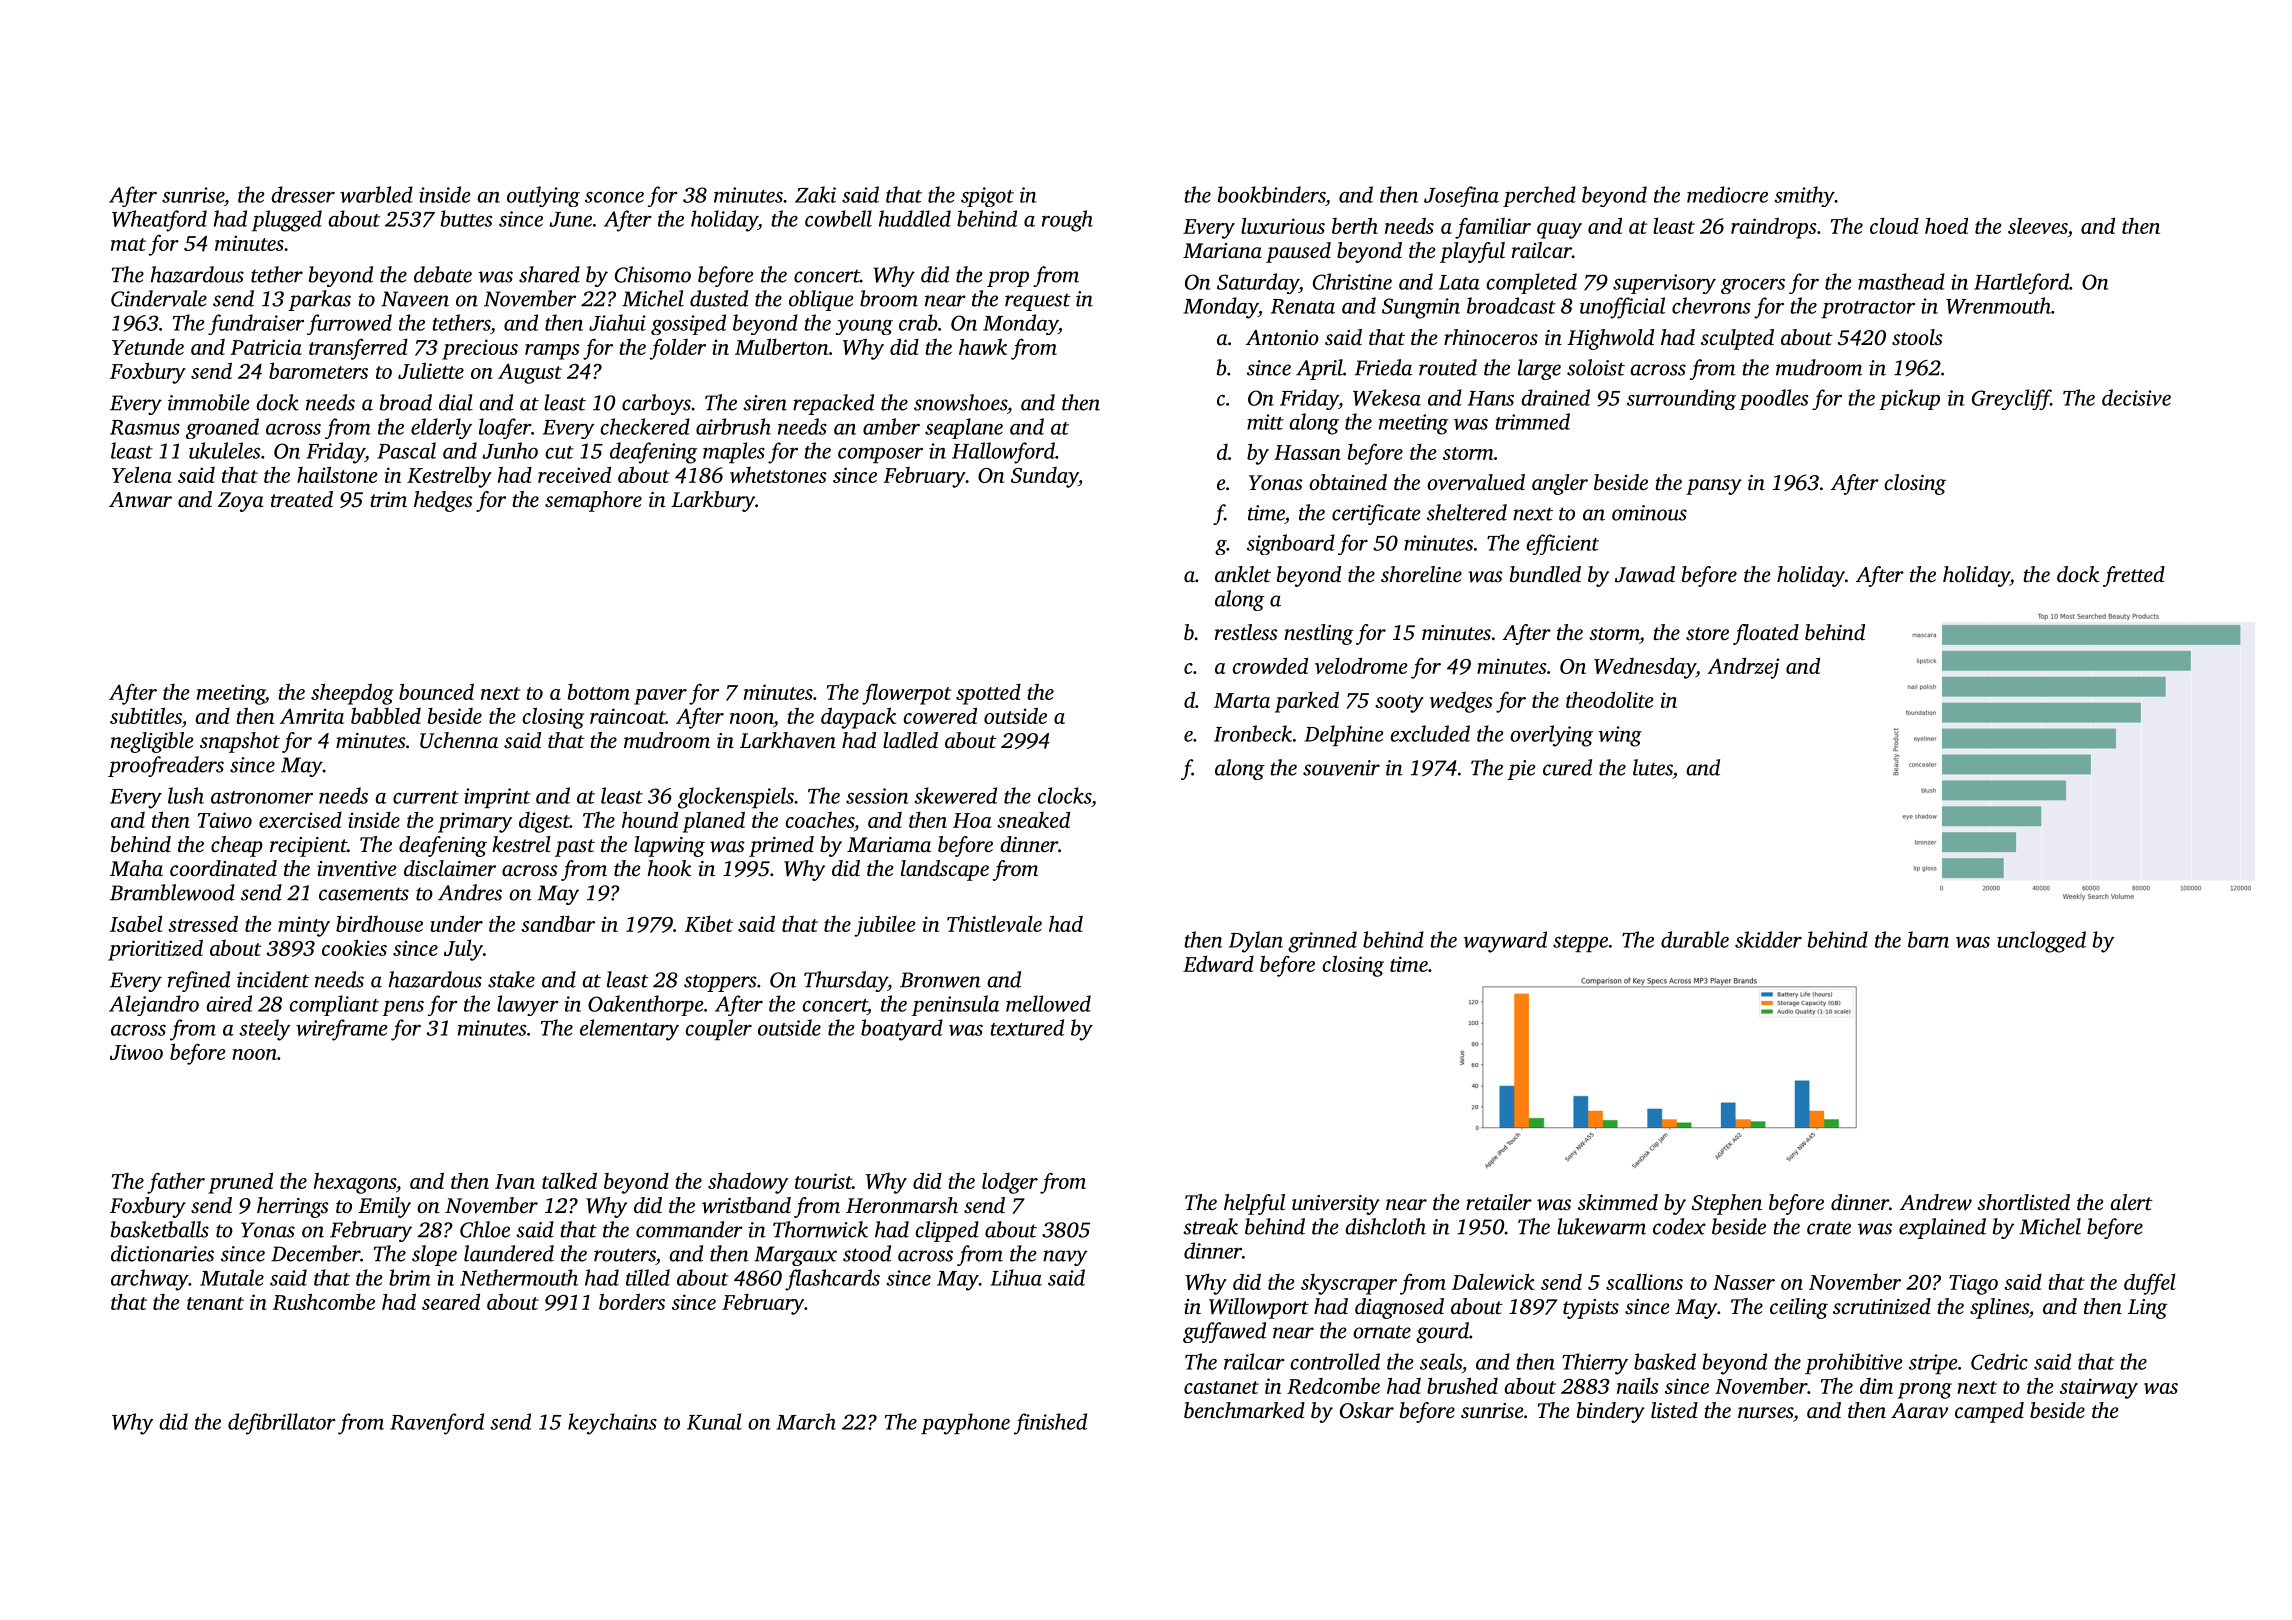 The image size is (2292, 1620). I want to click on nurses, so click(1765, 1412).
